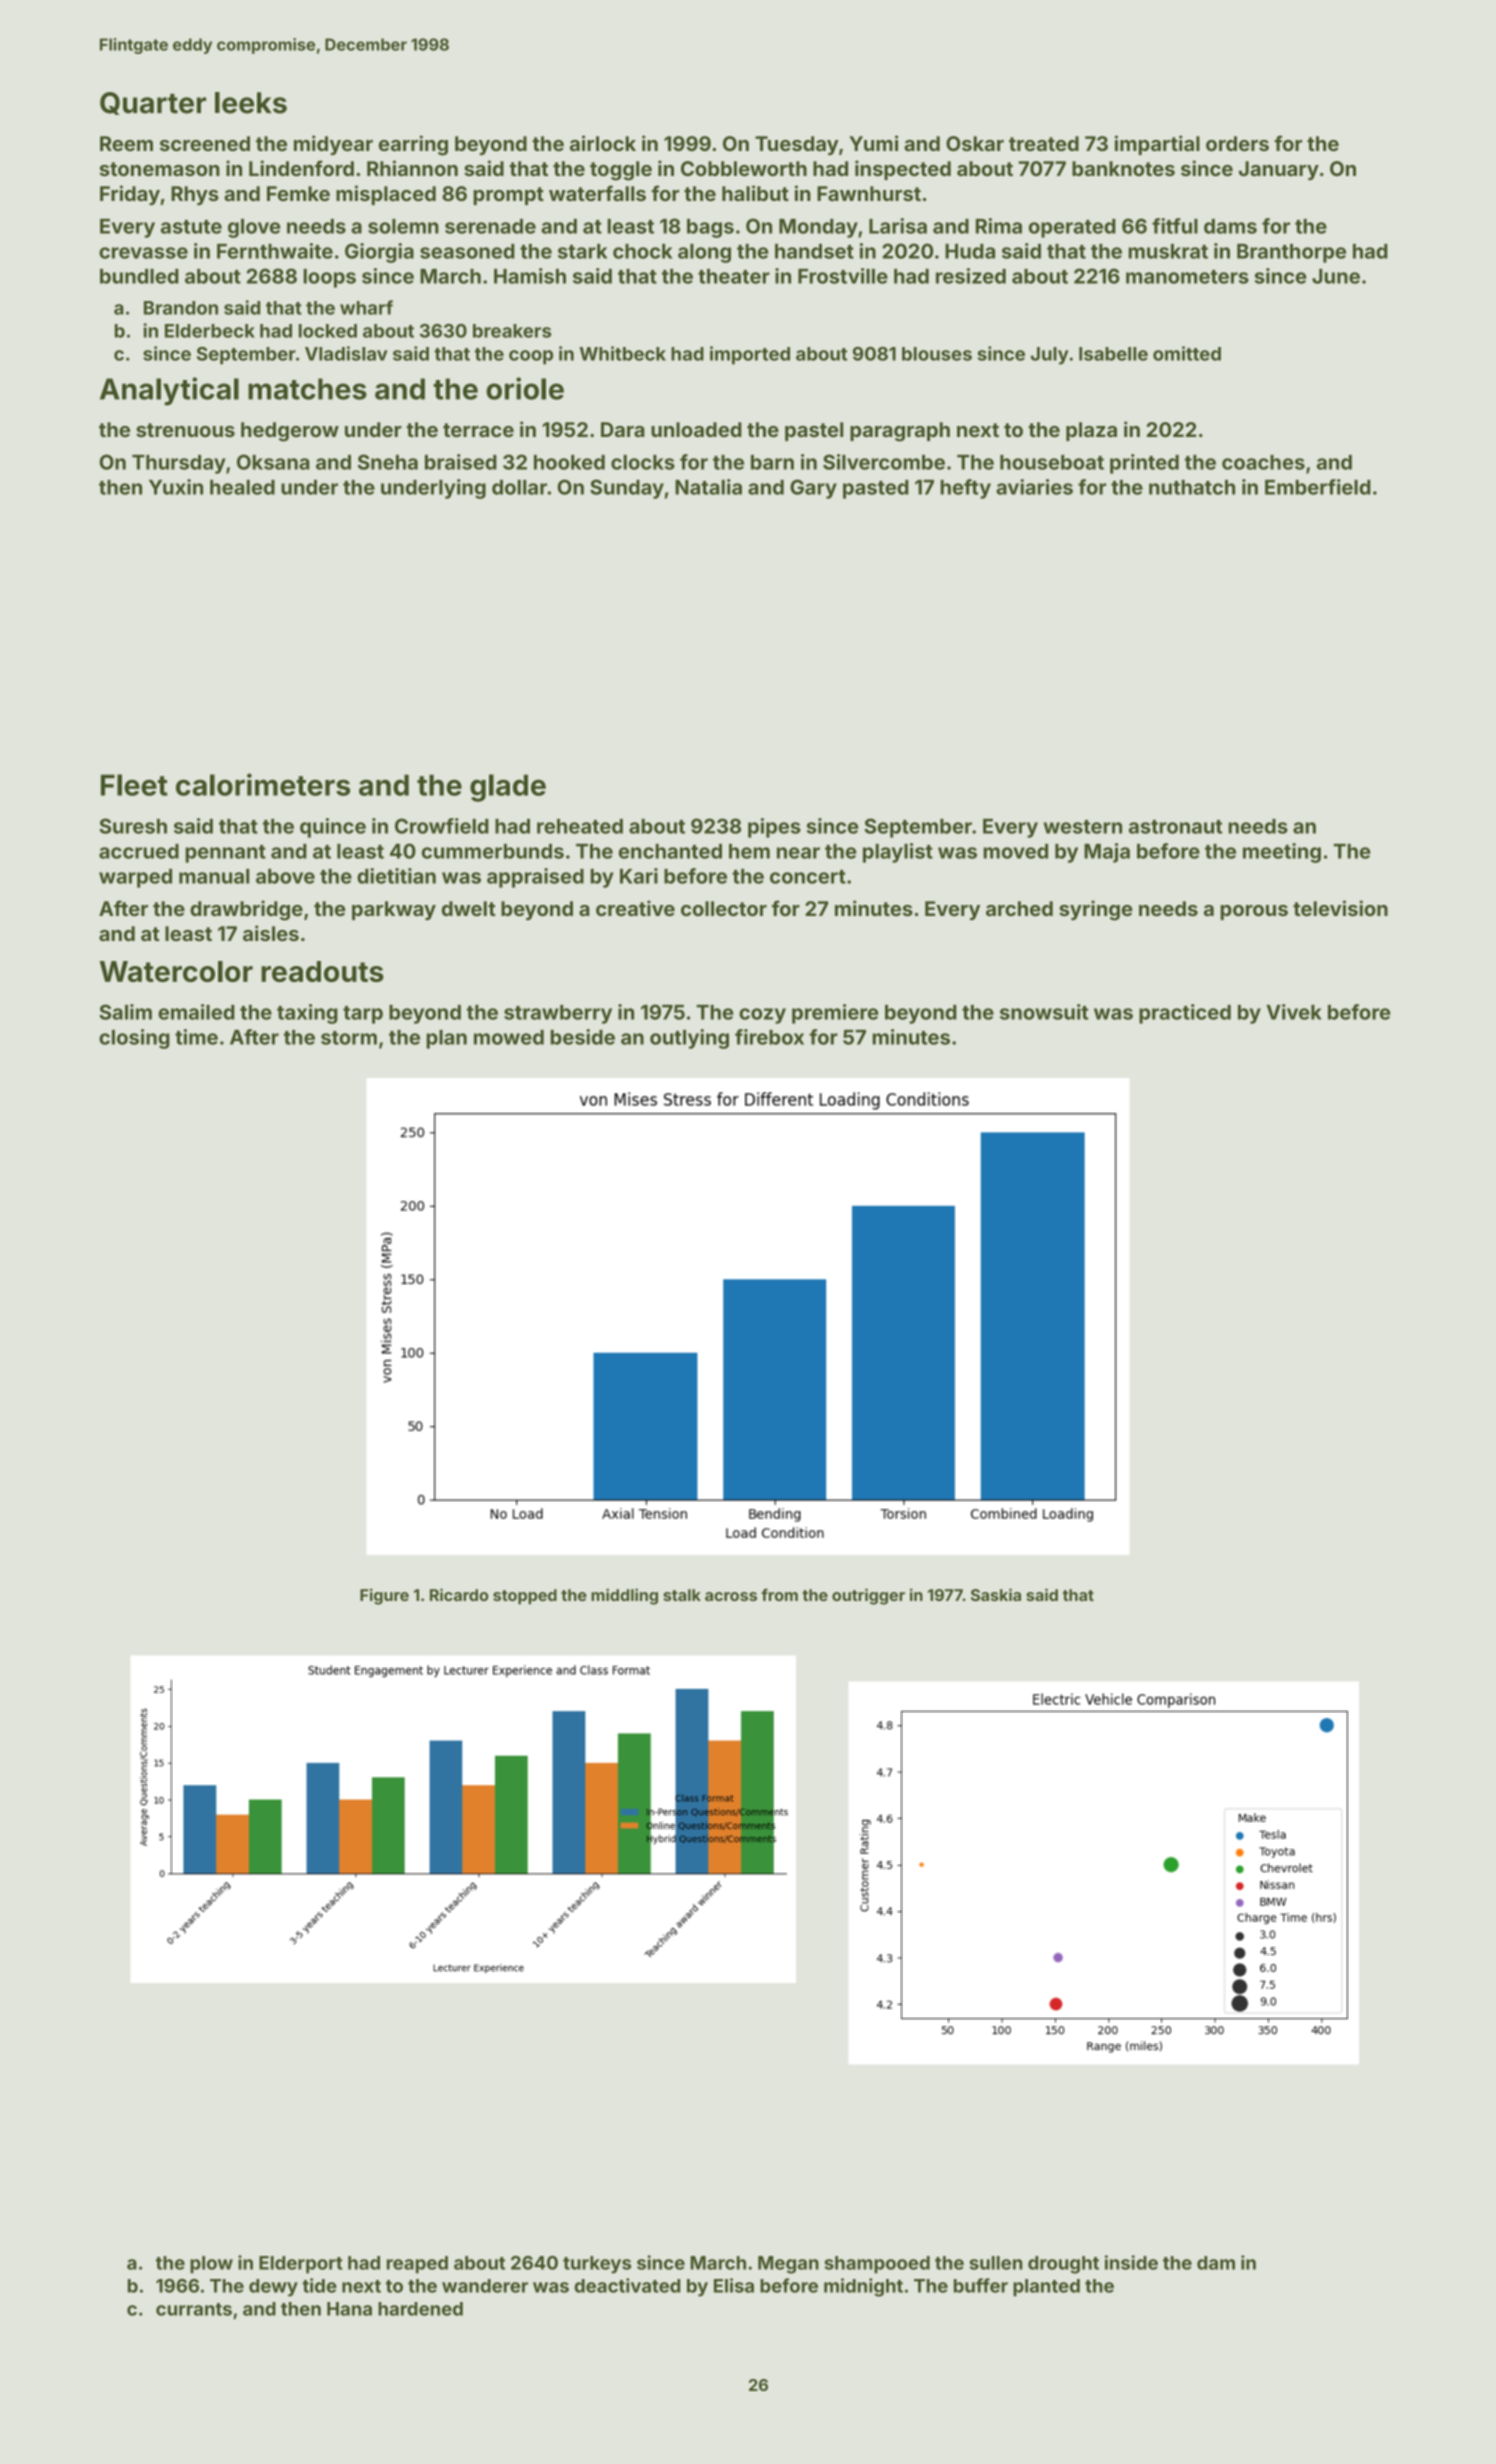  What do you see at coordinates (622, 353) in the document?
I see `Whitbeck` at bounding box center [622, 353].
